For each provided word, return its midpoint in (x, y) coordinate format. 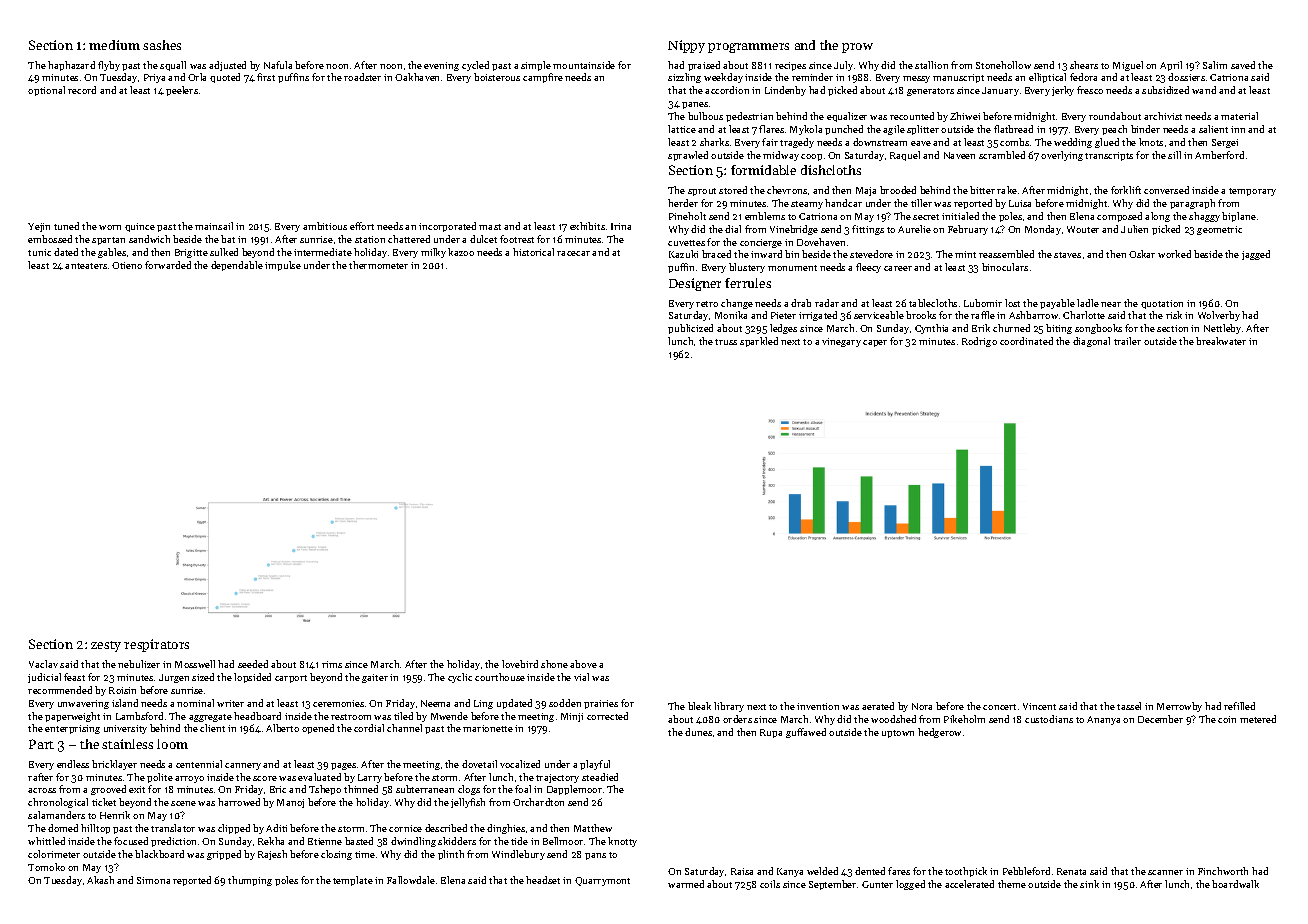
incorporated (447, 227)
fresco (1090, 90)
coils (770, 884)
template (353, 881)
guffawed (806, 733)
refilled (1239, 706)
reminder (812, 77)
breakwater (1221, 341)
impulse (283, 266)
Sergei (1225, 143)
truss (726, 342)
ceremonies (338, 703)
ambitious (325, 226)
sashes (162, 45)
